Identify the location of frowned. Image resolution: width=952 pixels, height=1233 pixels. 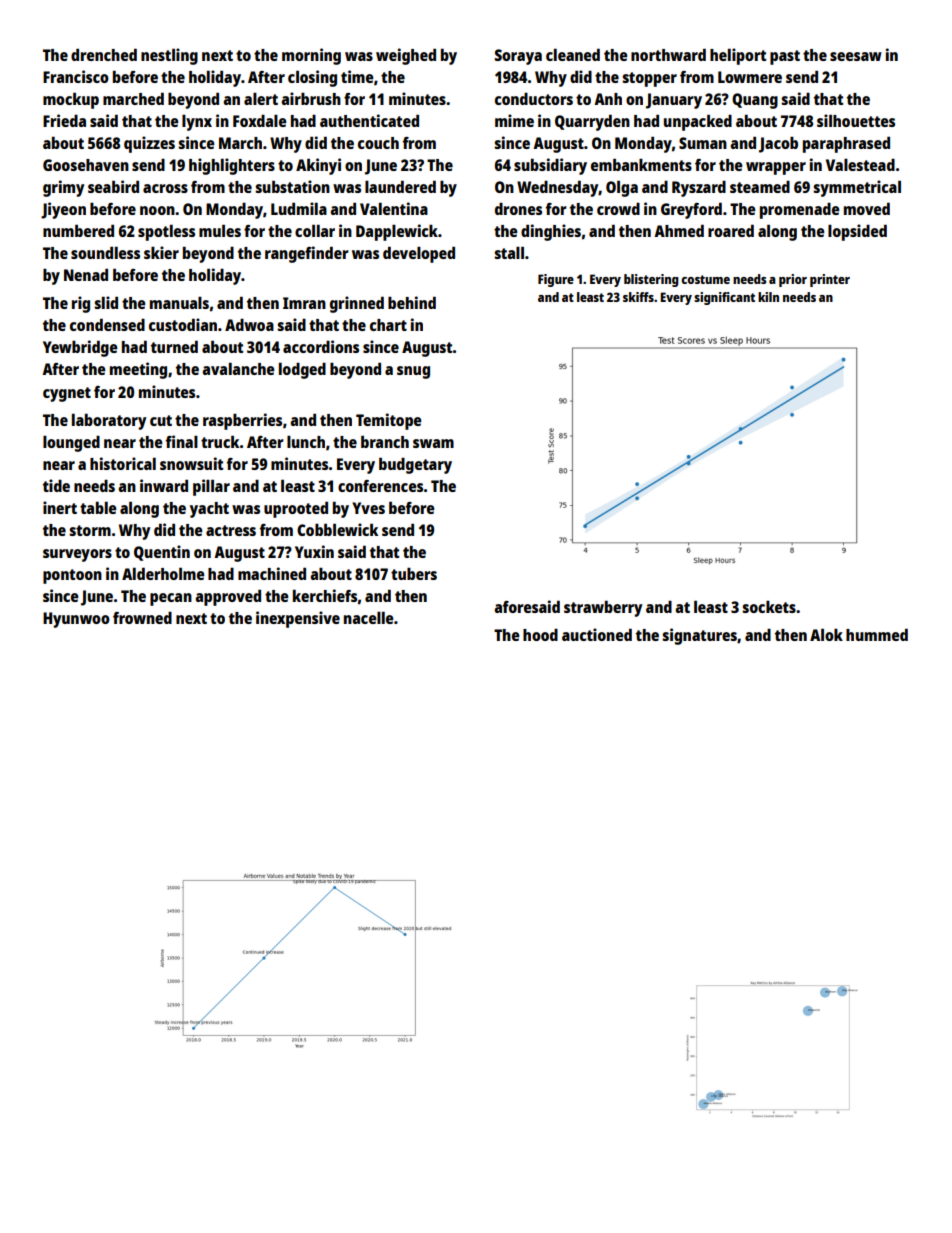
(142, 618).
